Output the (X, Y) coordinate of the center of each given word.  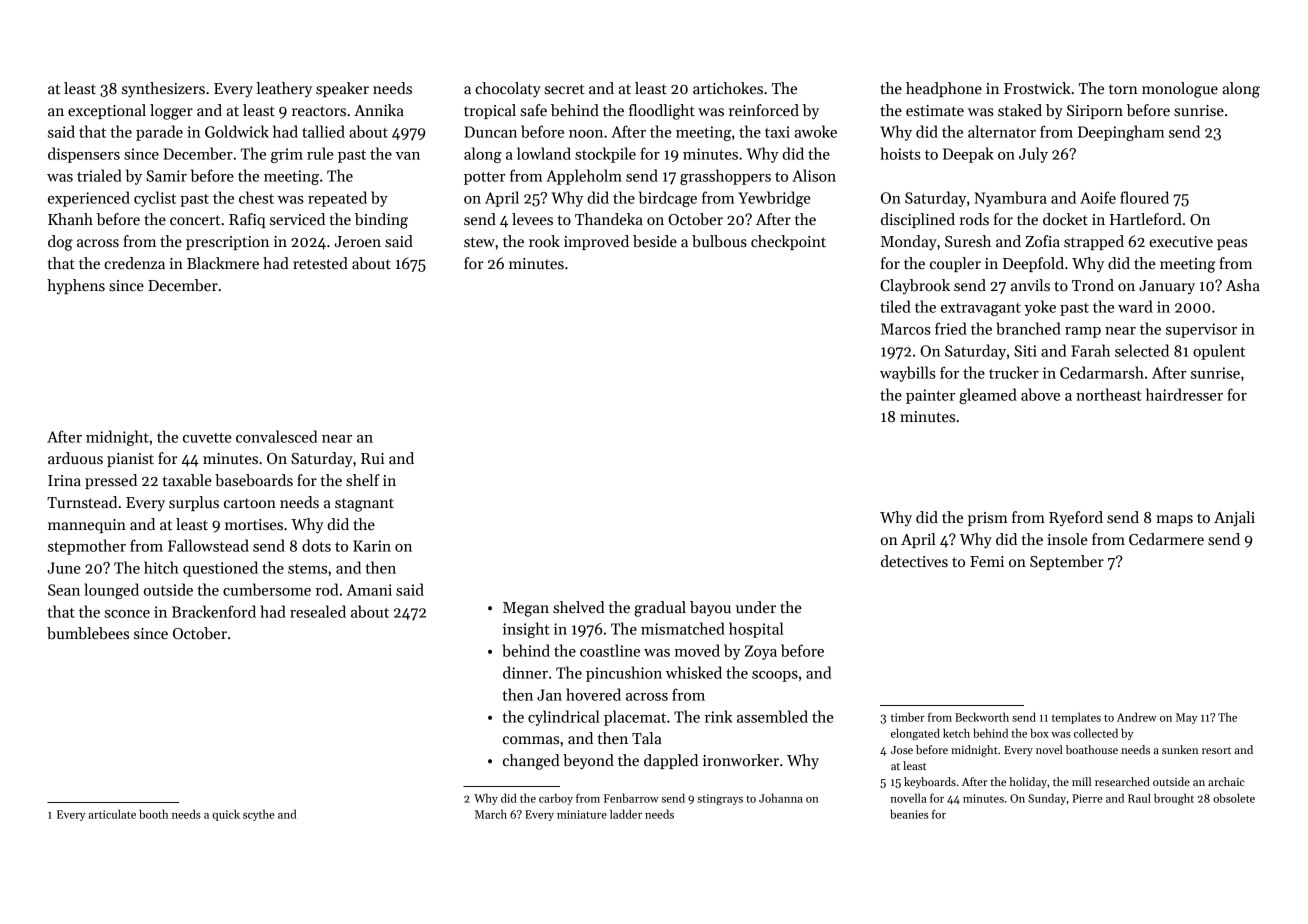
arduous (75, 458)
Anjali (1234, 518)
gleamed (988, 396)
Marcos (906, 329)
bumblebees (88, 633)
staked (1020, 110)
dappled (671, 761)
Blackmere (223, 263)
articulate (112, 814)
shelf (363, 480)
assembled (772, 716)
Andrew (1137, 717)
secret (564, 89)
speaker (342, 89)
